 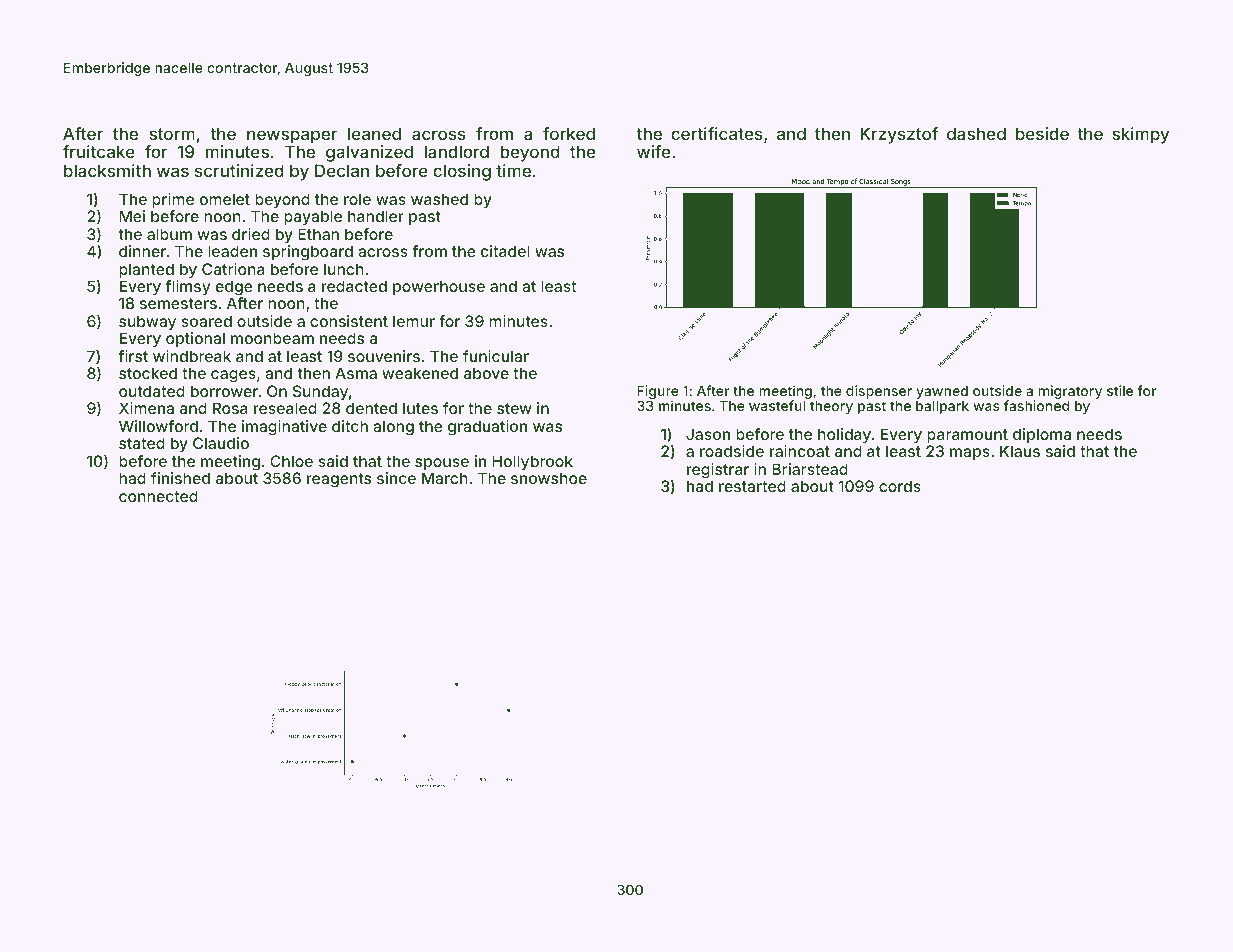 What do you see at coordinates (1042, 133) in the screenshot?
I see `beside` at bounding box center [1042, 133].
